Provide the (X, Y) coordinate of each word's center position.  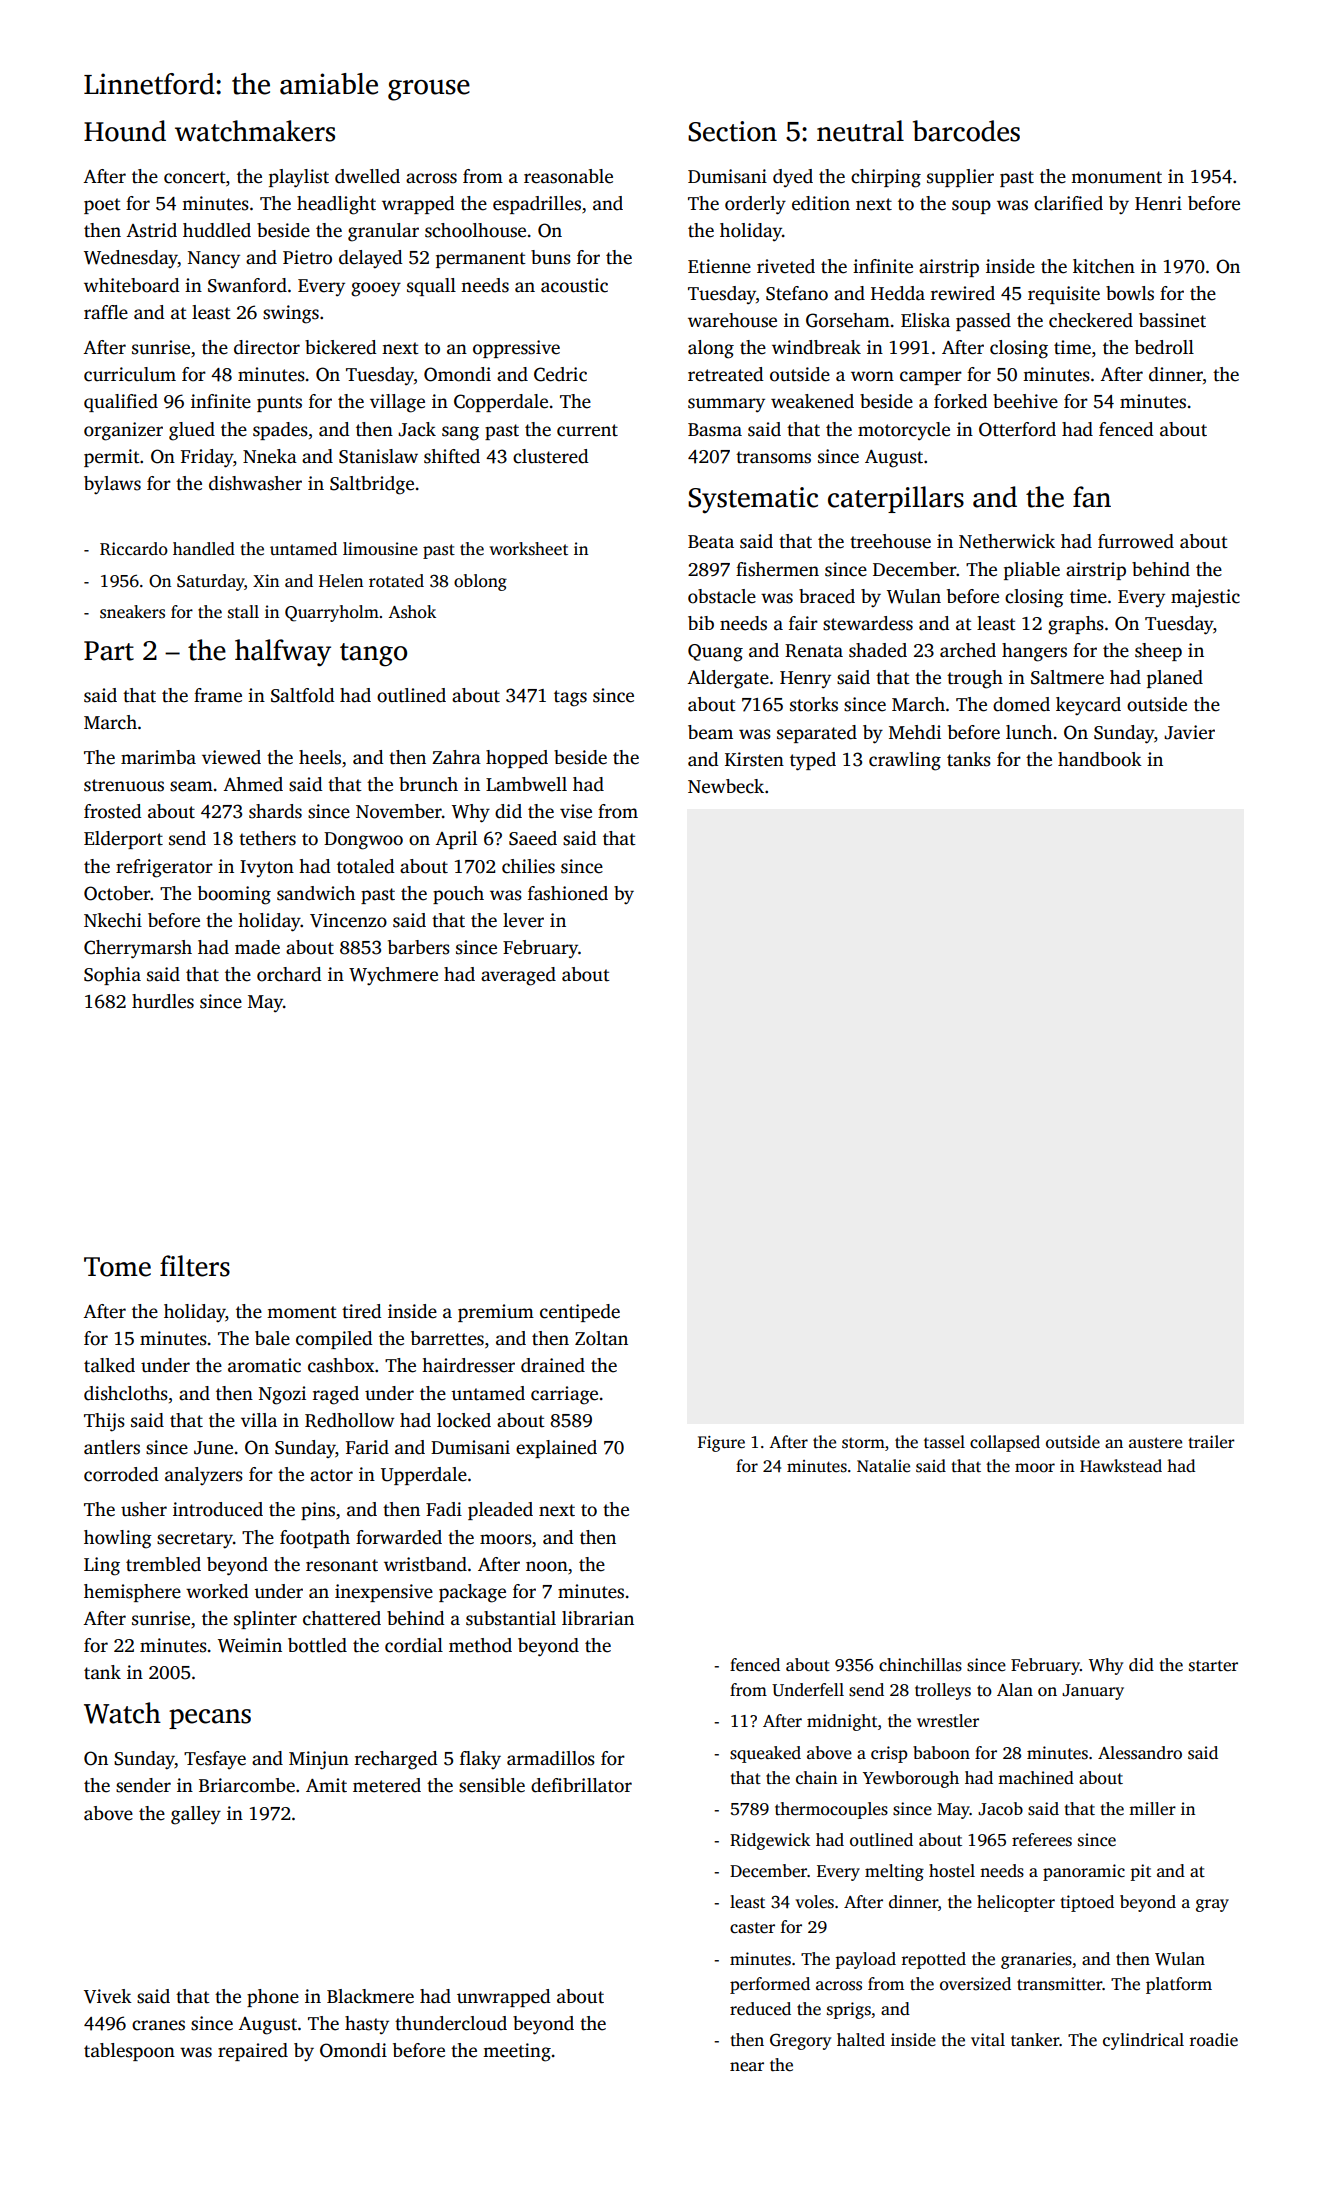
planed (1175, 679)
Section (732, 131)
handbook (1100, 759)
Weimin (250, 1645)
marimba (158, 757)
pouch (458, 895)
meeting (517, 2052)
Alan (1015, 1689)
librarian (598, 1618)
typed (813, 761)
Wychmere (393, 976)
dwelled (367, 176)
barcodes (966, 131)
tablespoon (129, 2052)
